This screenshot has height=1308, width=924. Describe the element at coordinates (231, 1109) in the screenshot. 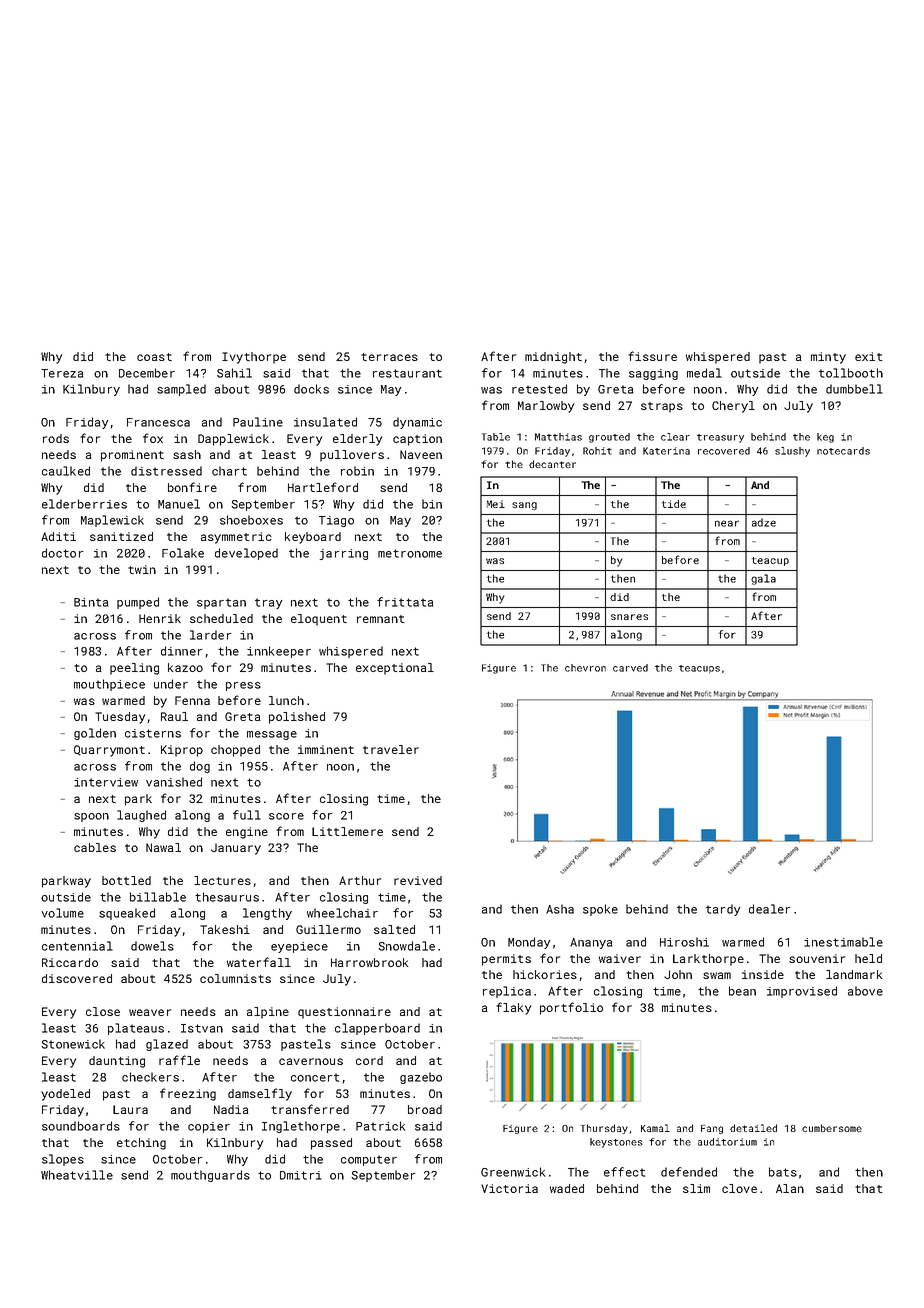

I see `Nadia` at that location.
